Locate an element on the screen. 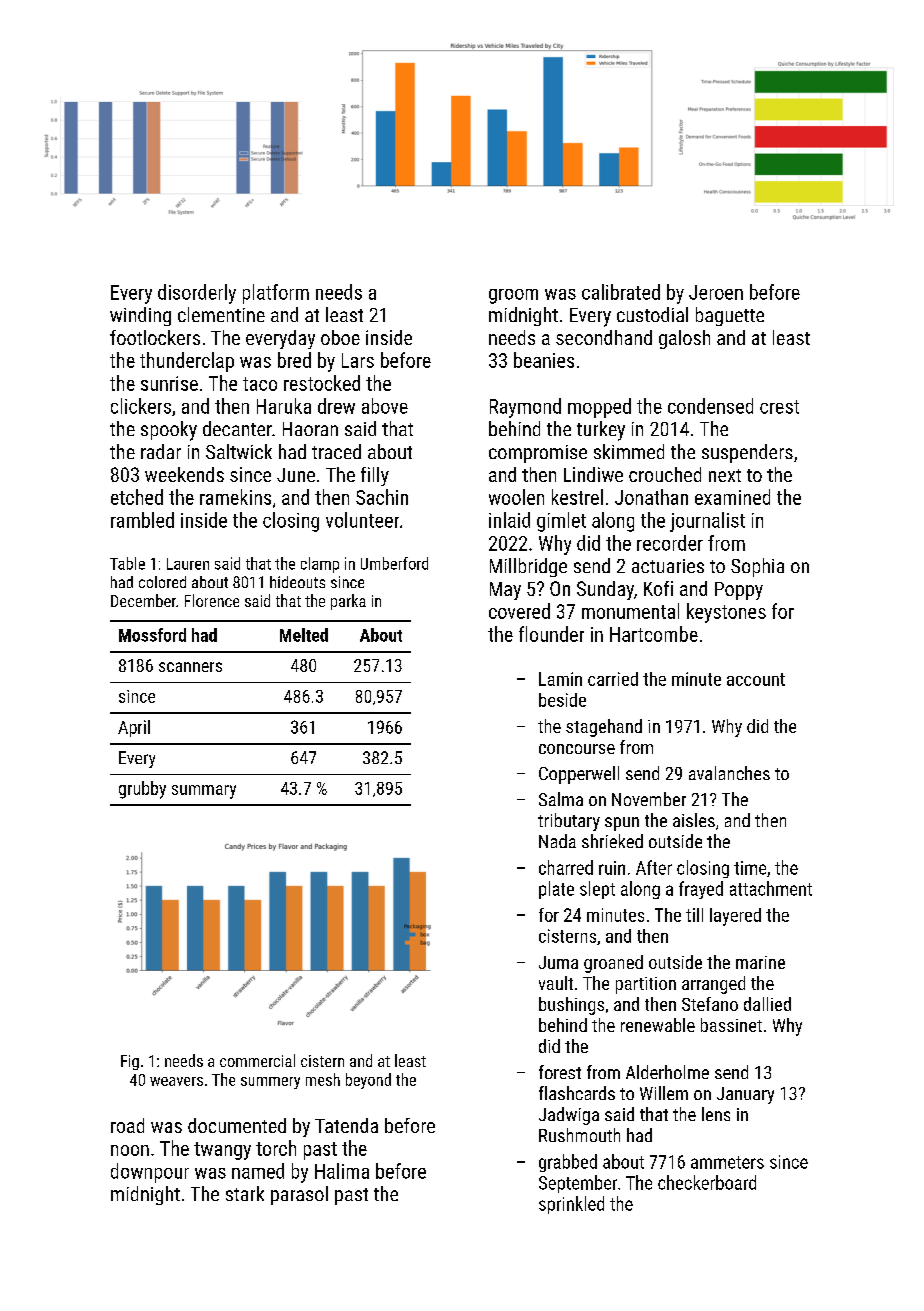  weavers is located at coordinates (176, 1081).
